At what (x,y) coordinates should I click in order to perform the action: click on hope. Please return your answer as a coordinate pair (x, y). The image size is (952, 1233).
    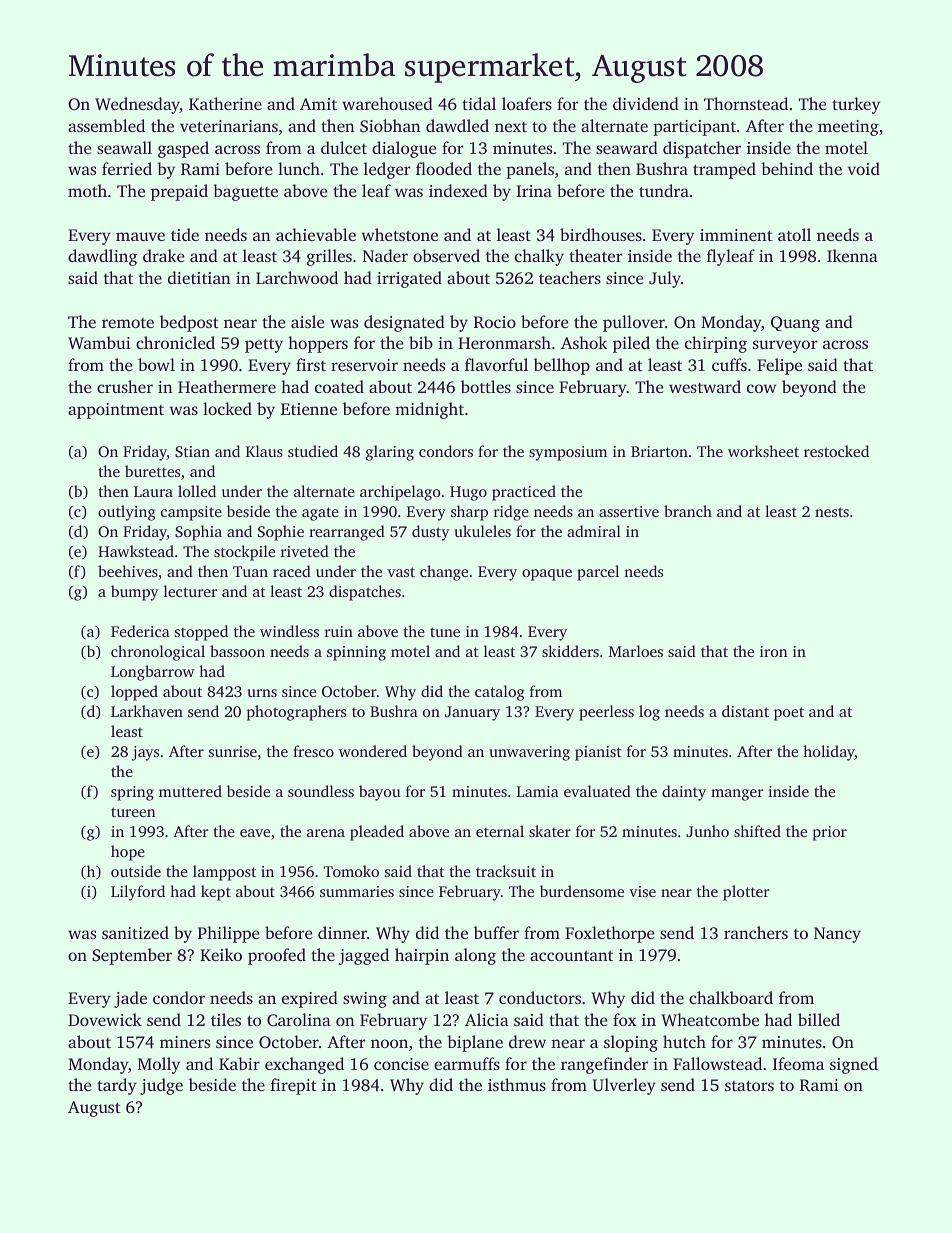
    Looking at the image, I should click on (128, 853).
